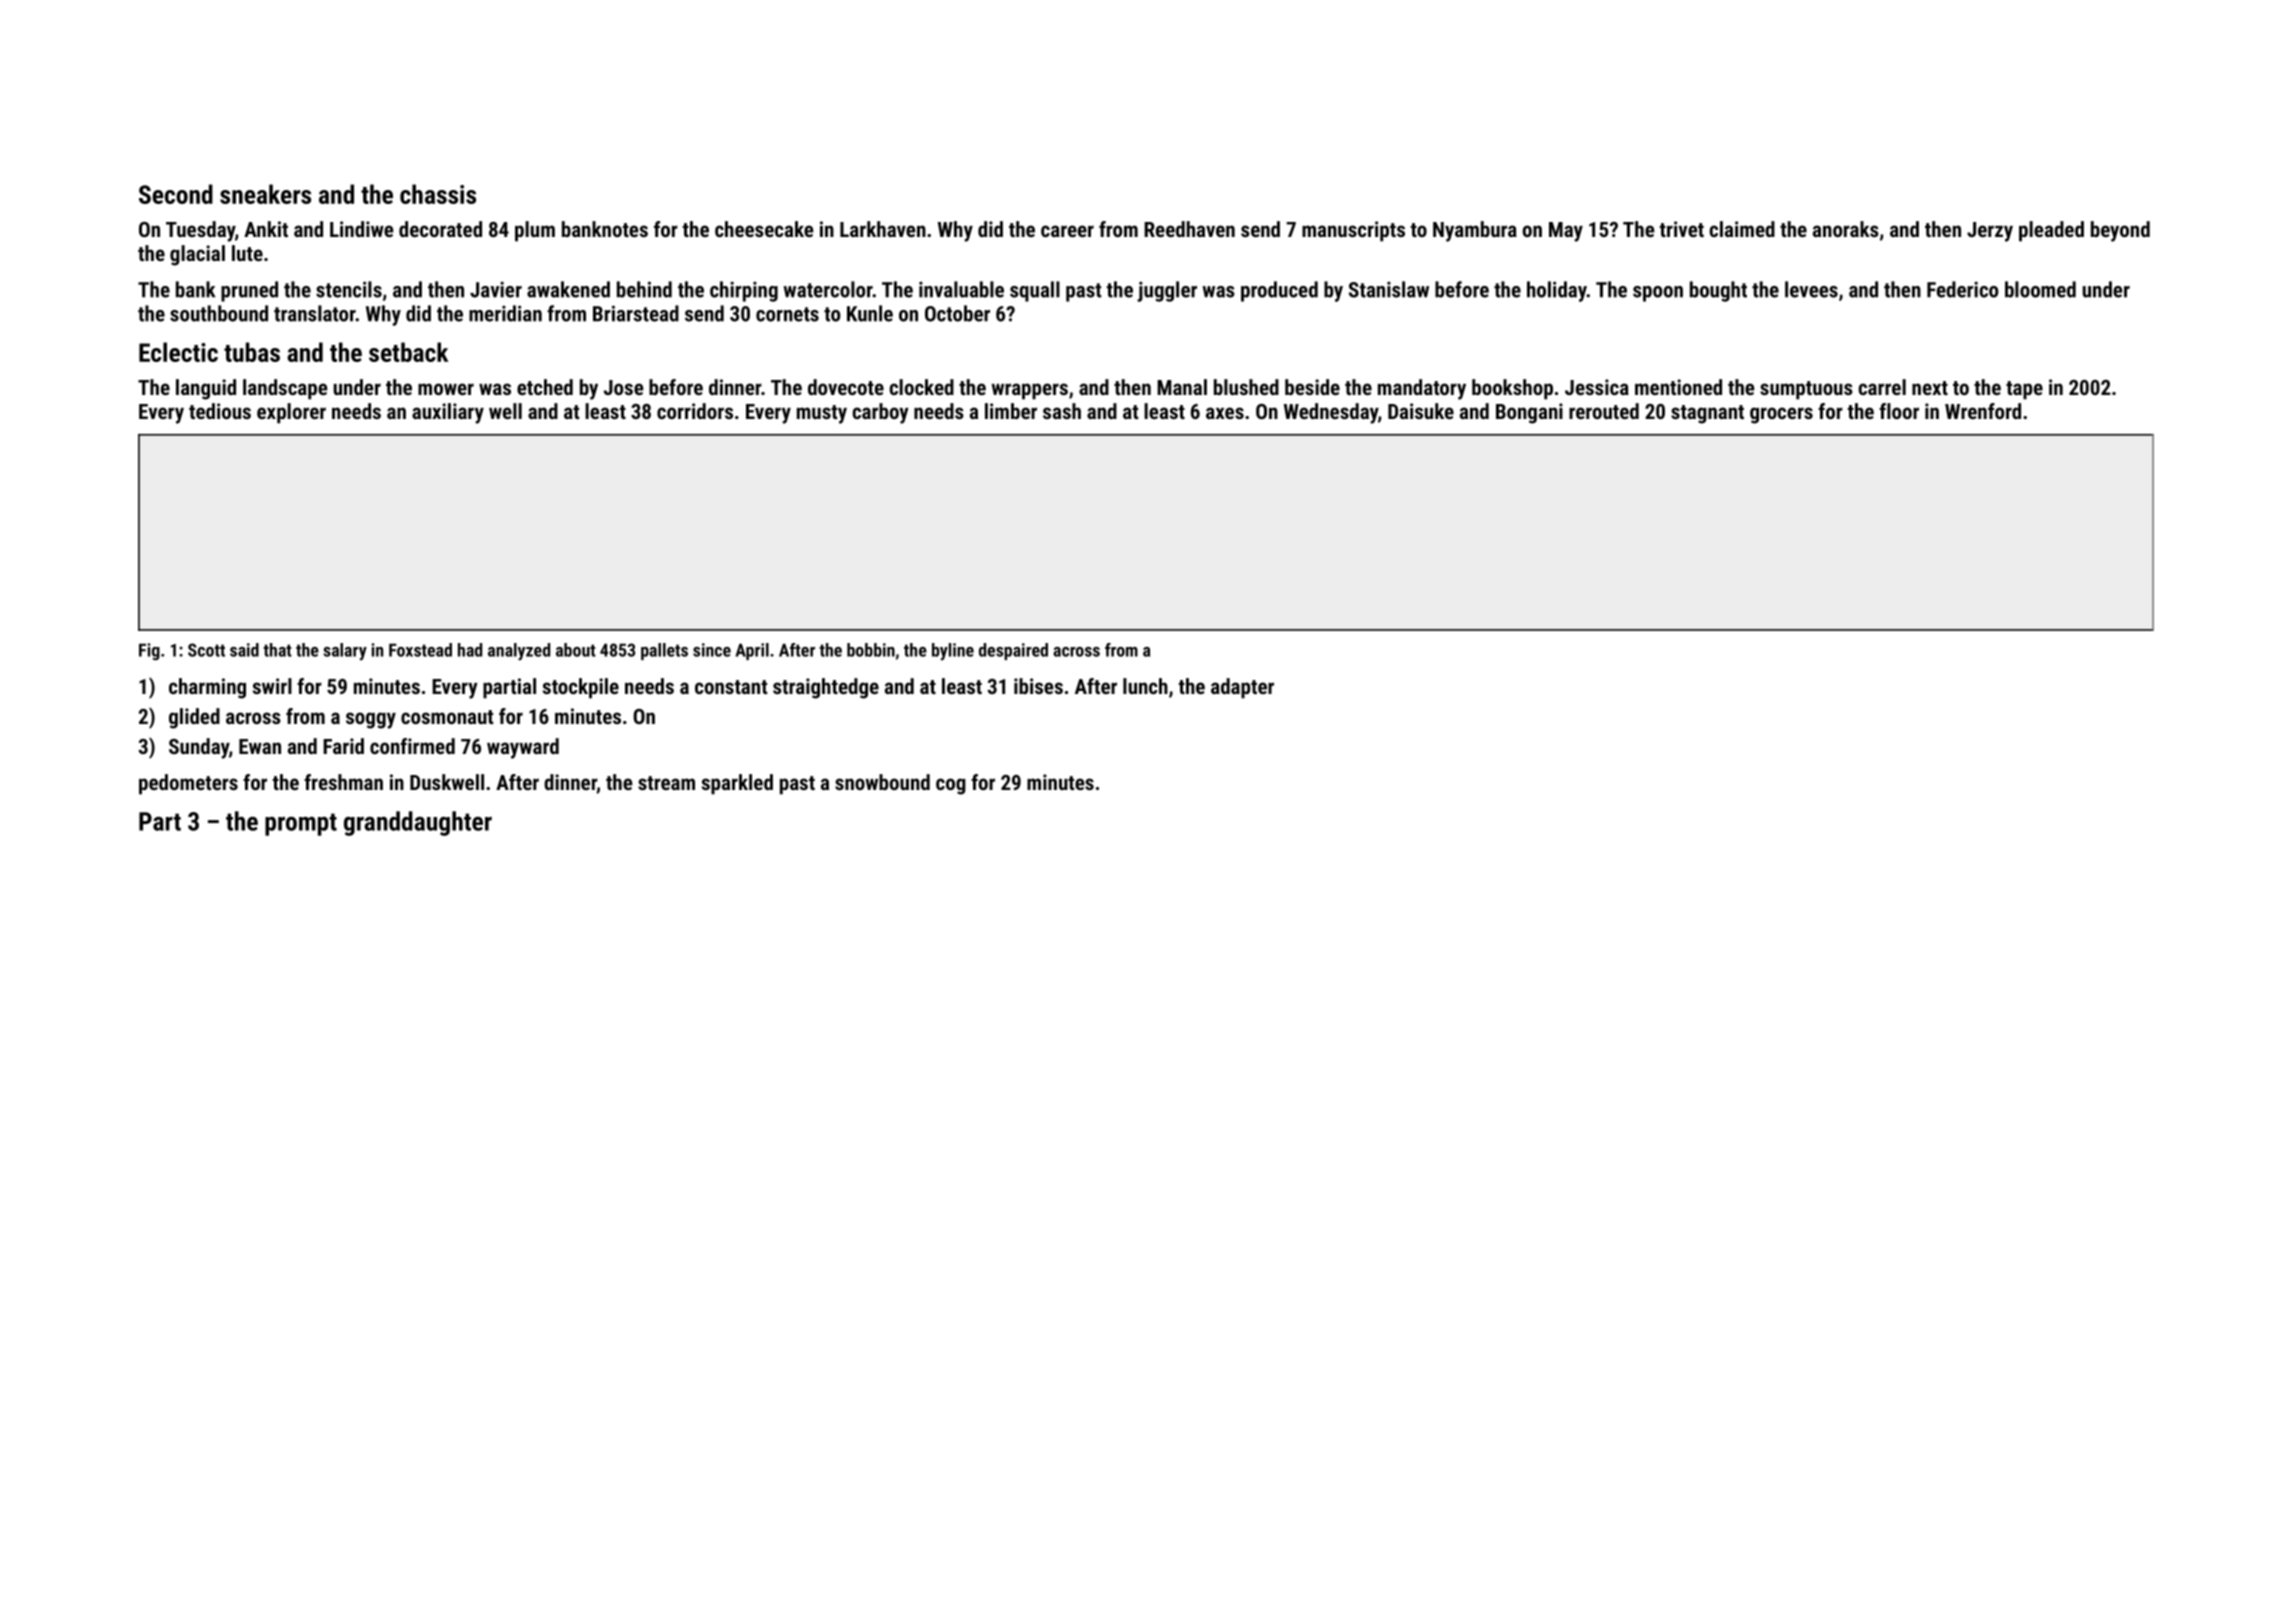  Describe the element at coordinates (957, 313) in the screenshot. I see `October` at that location.
